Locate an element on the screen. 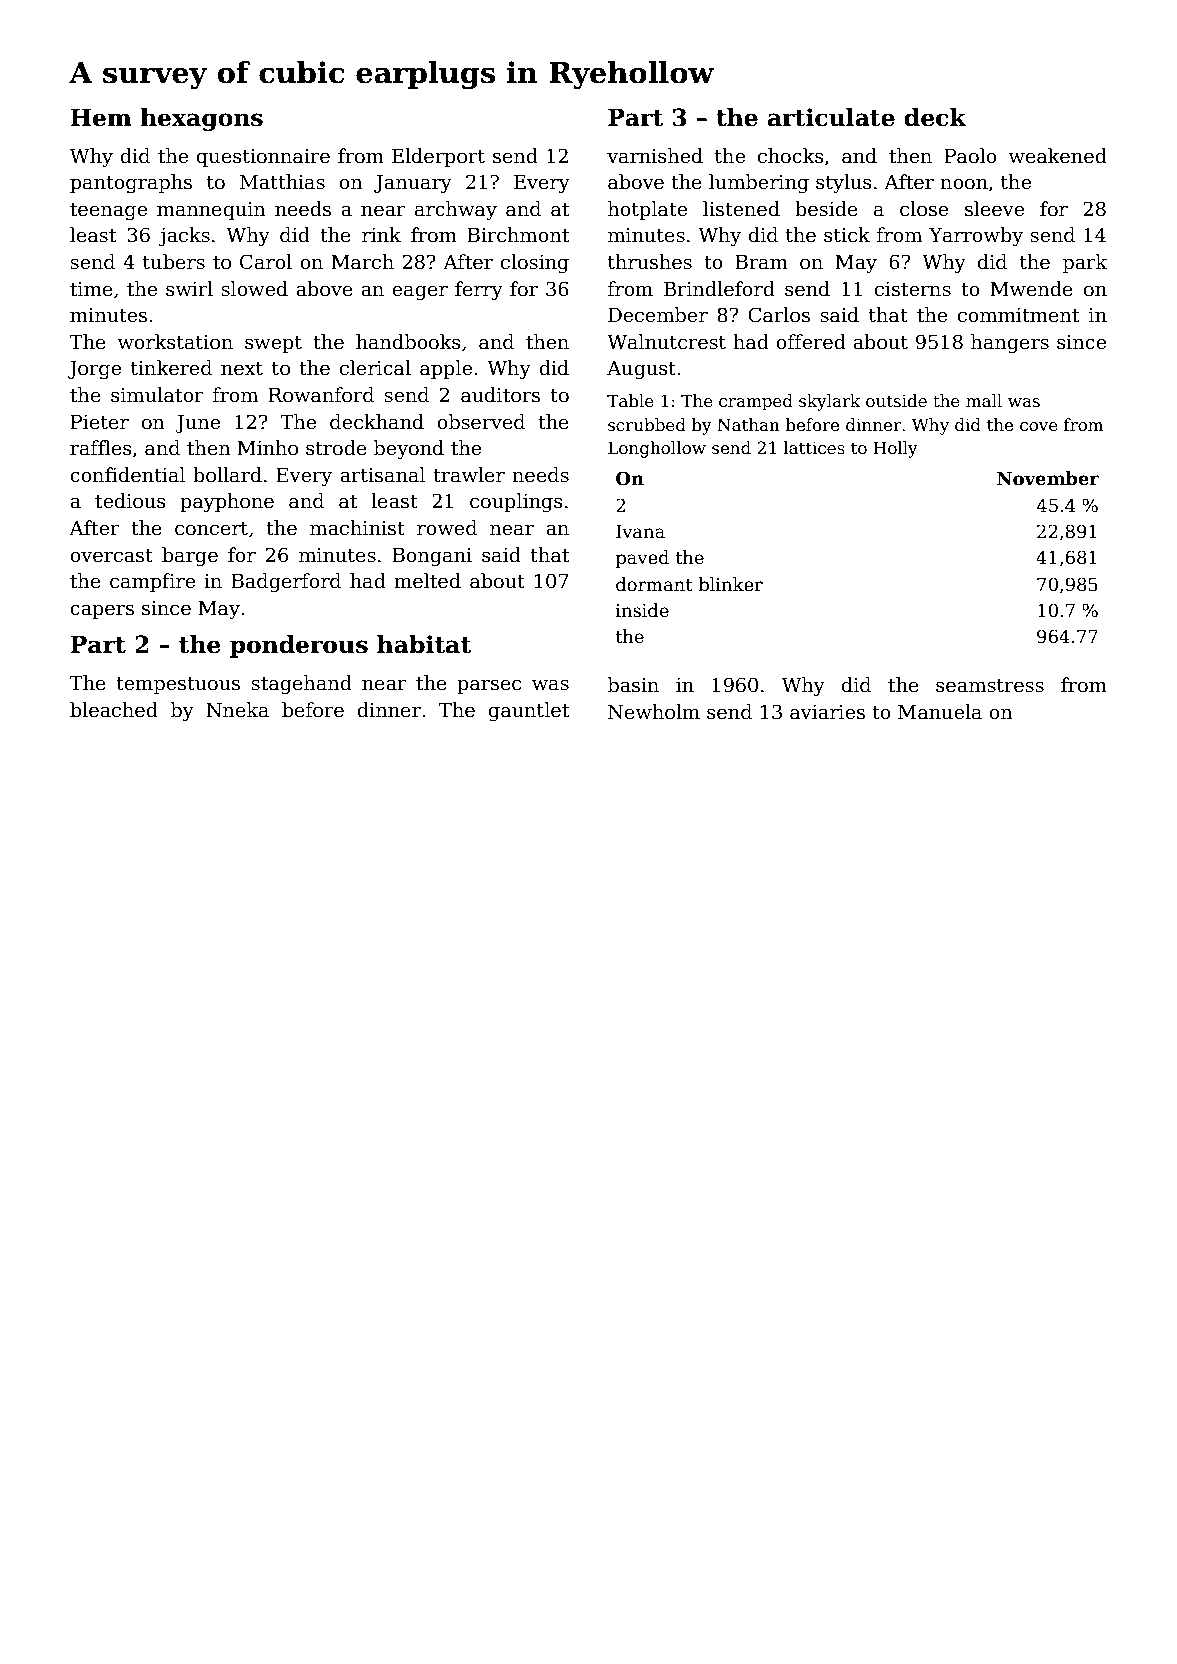 The height and width of the screenshot is (1664, 1177). skylark is located at coordinates (830, 402).
